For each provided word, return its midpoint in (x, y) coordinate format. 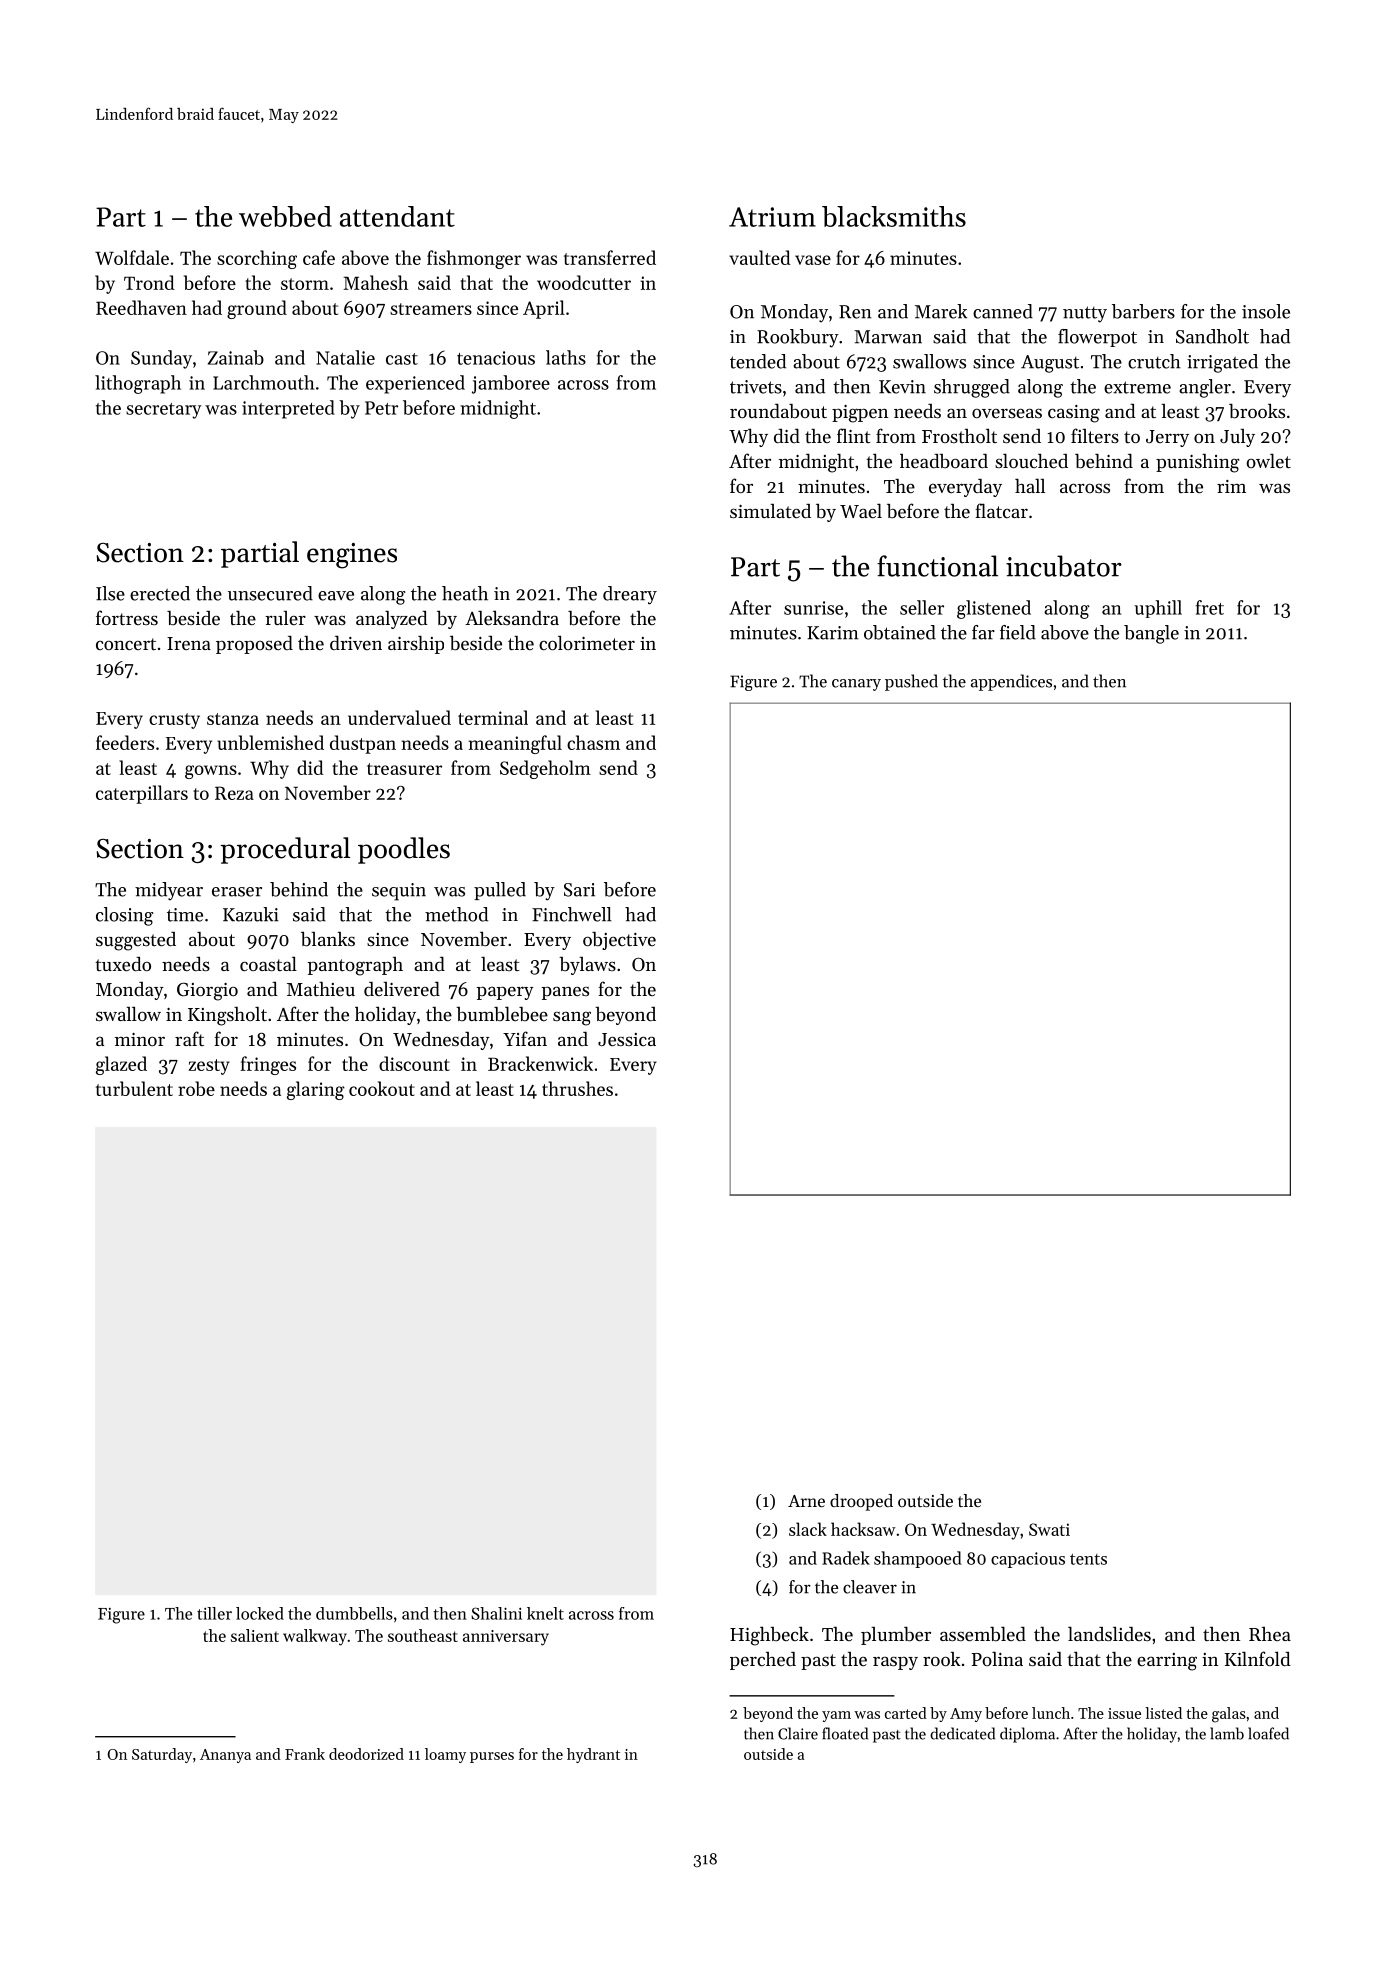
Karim (832, 633)
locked (260, 1613)
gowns (211, 772)
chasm (593, 742)
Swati (1049, 1529)
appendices (1011, 682)
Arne (806, 1501)
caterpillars (142, 794)
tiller (214, 1613)
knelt (545, 1613)
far (983, 632)
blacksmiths (894, 216)
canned (1003, 311)
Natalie (345, 357)
